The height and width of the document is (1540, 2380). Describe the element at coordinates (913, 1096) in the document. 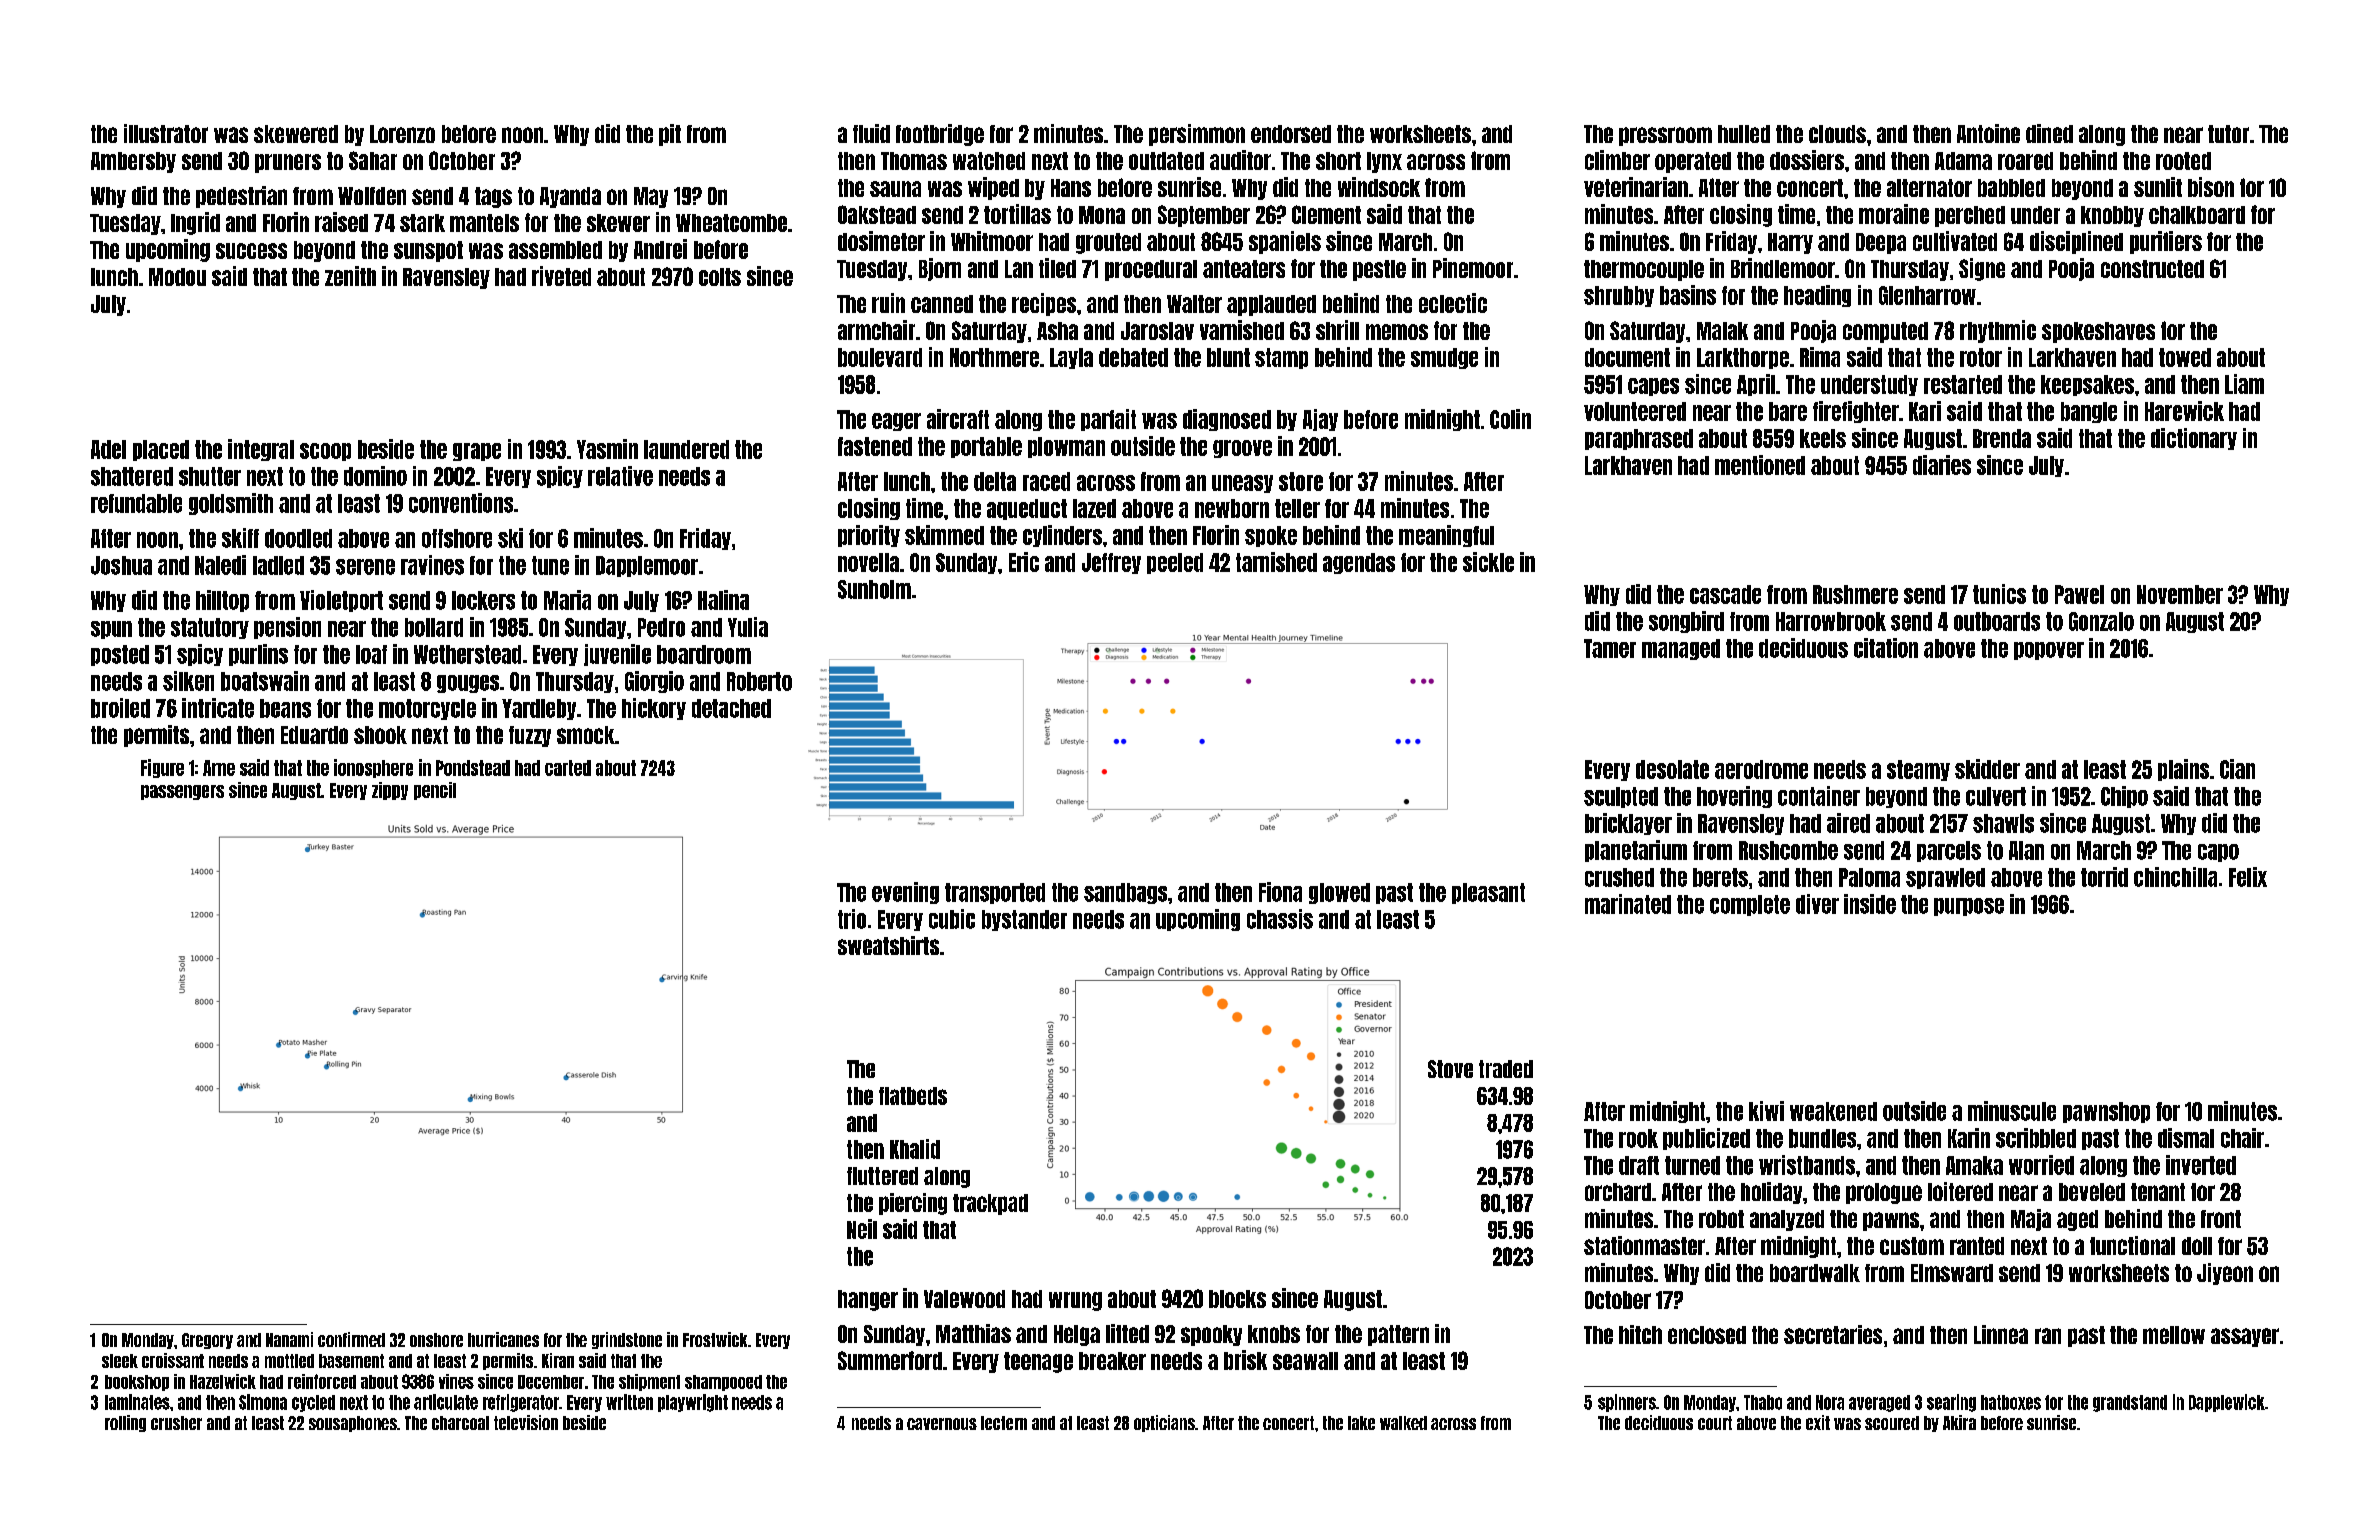

I see `flatbeds` at that location.
